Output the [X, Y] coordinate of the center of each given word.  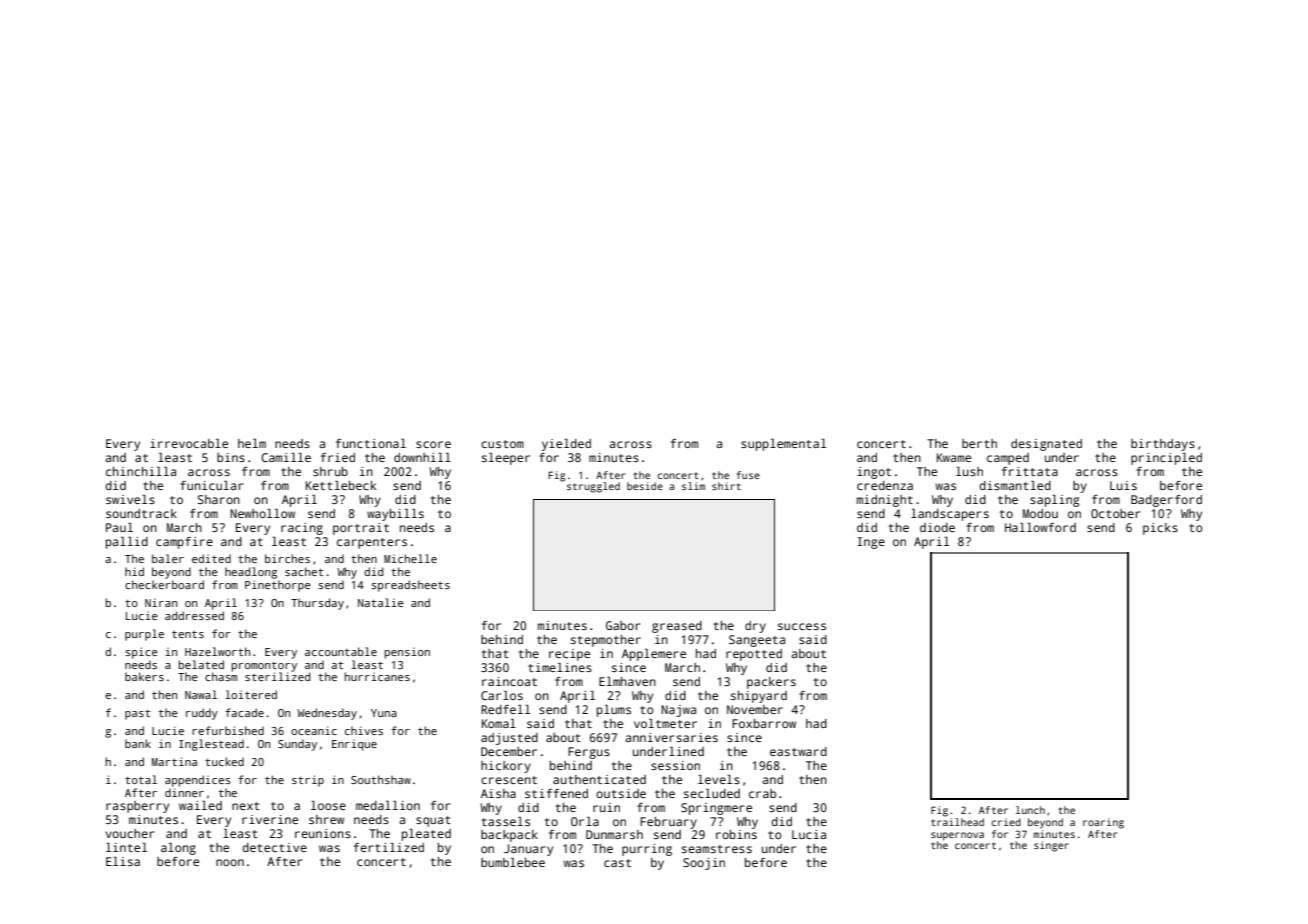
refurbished [228, 730]
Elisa [123, 861]
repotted [754, 655]
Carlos [502, 695]
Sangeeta [757, 641]
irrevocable [189, 443]
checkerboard [164, 584]
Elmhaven [627, 681]
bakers [144, 676]
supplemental [783, 445]
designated [1046, 445]
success [802, 626]
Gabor [623, 625]
